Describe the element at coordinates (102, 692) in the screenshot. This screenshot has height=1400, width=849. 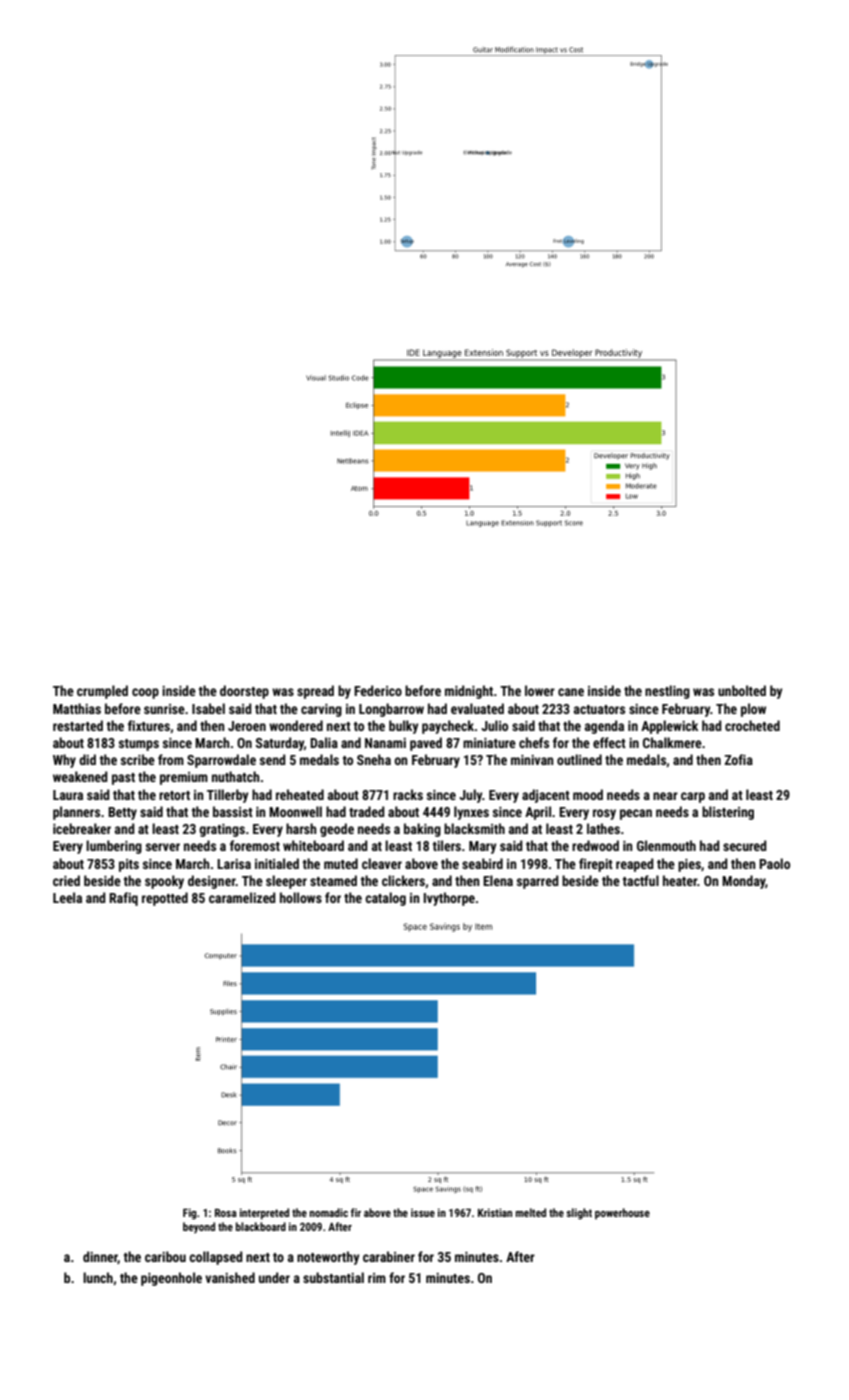
I see `crumpled` at that location.
